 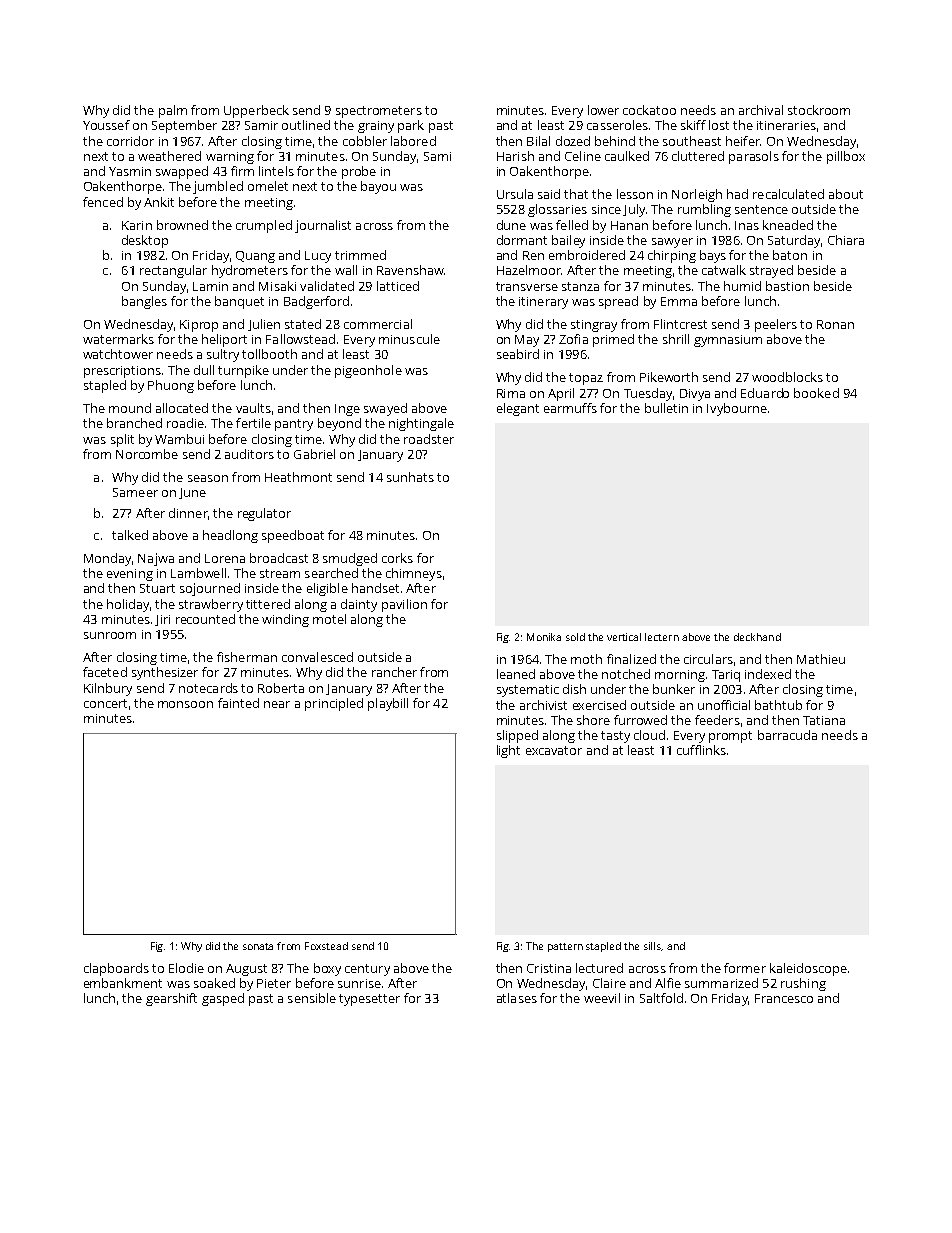 I want to click on cufflinks, so click(x=701, y=750).
